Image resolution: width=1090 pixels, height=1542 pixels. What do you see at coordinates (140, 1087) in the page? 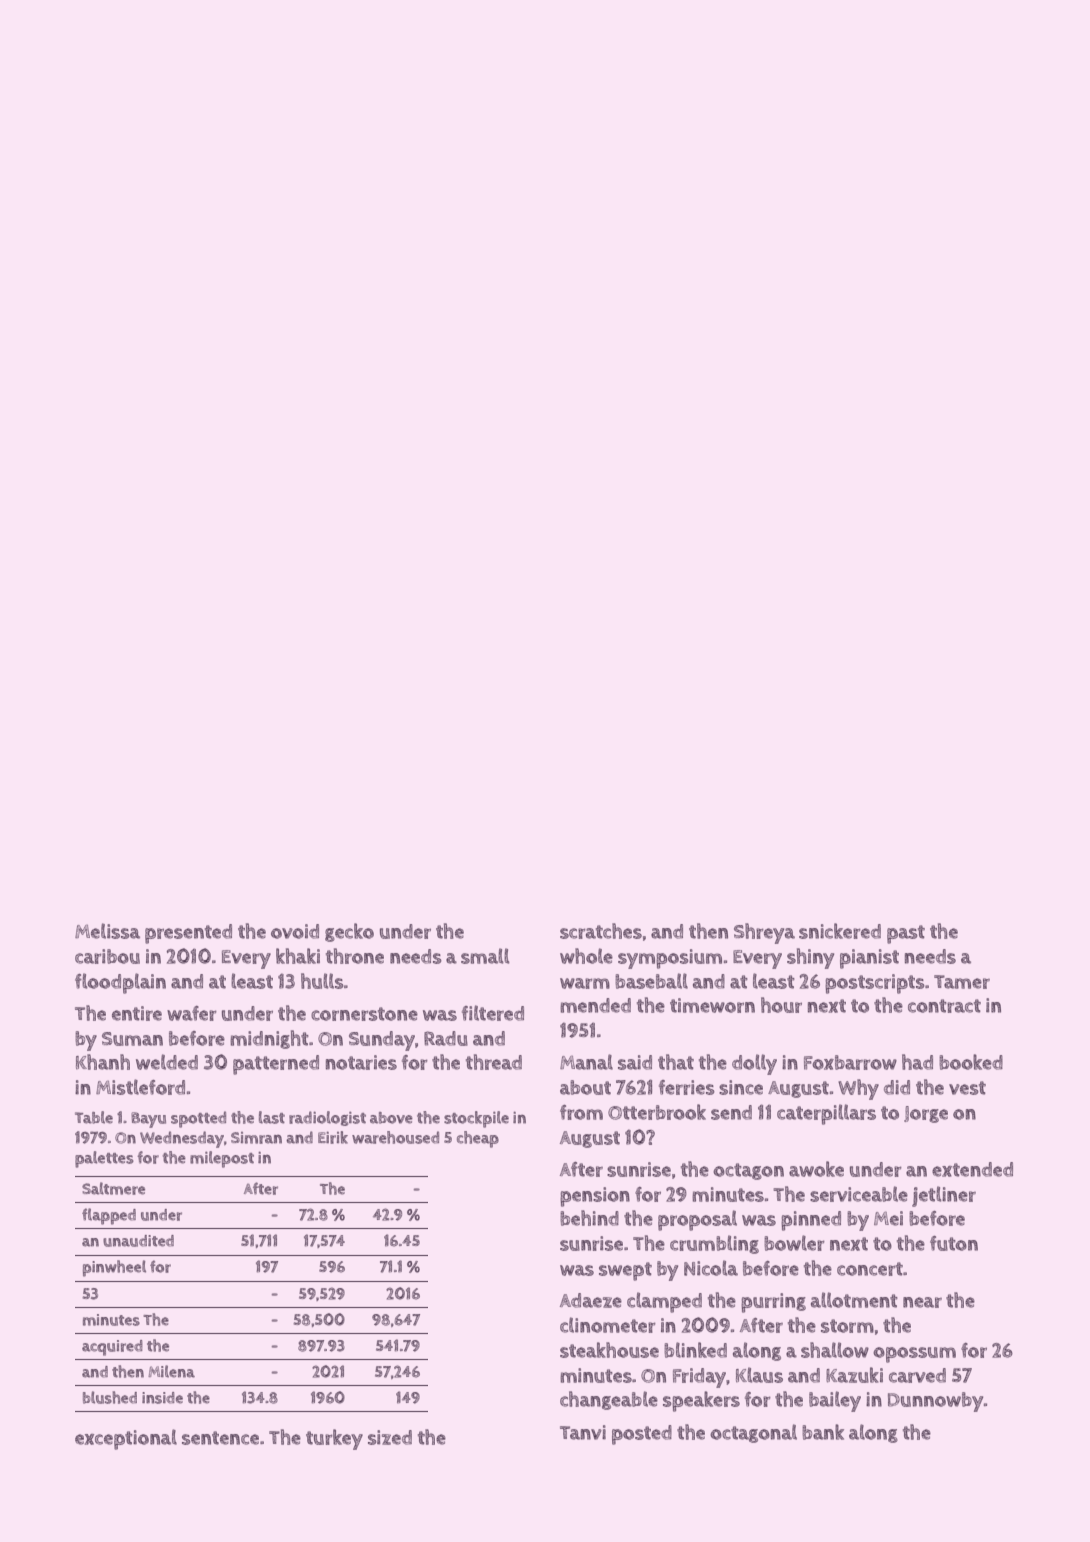
I see `Mistleford` at bounding box center [140, 1087].
